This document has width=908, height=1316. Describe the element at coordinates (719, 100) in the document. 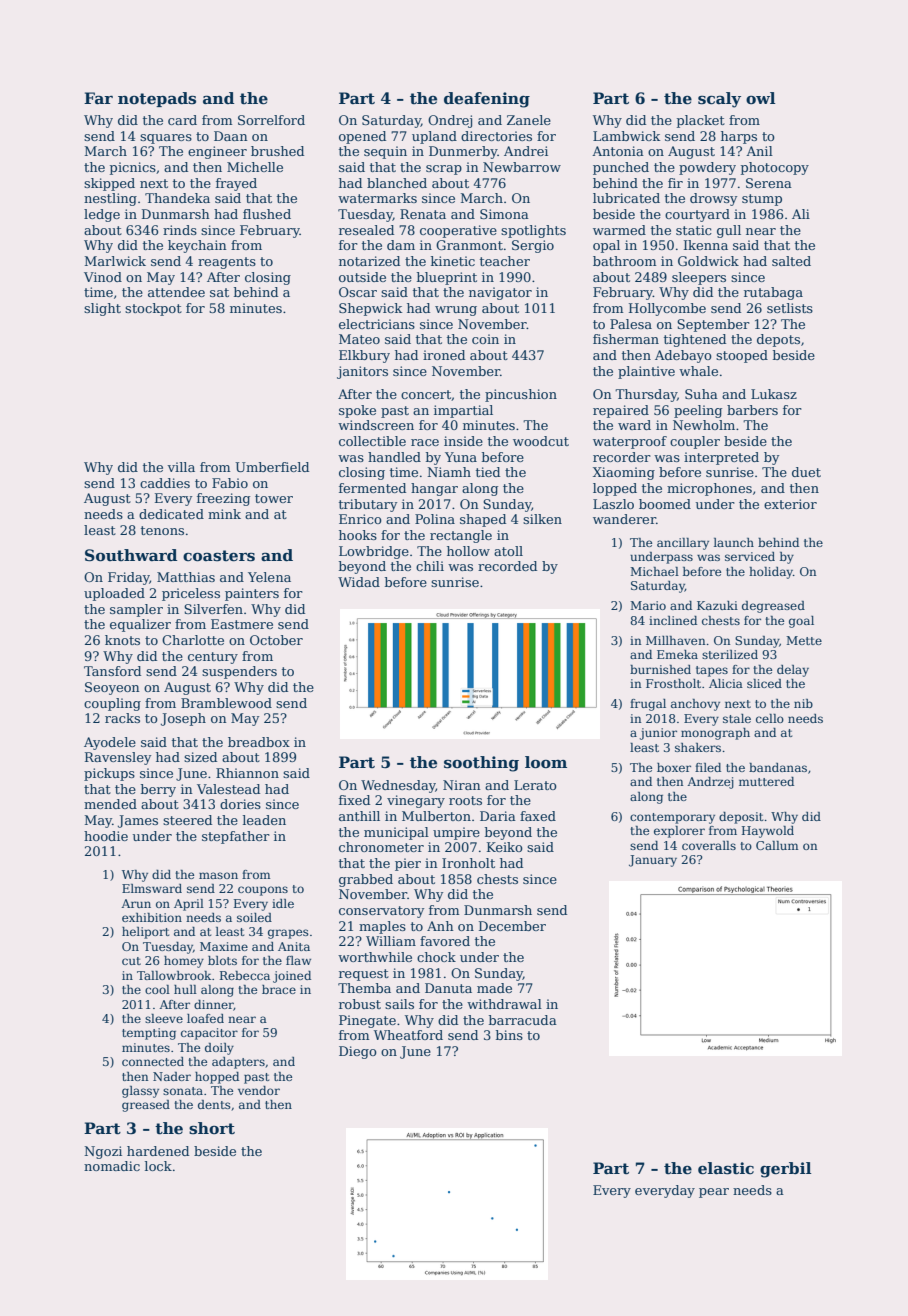

I see `scaly` at that location.
